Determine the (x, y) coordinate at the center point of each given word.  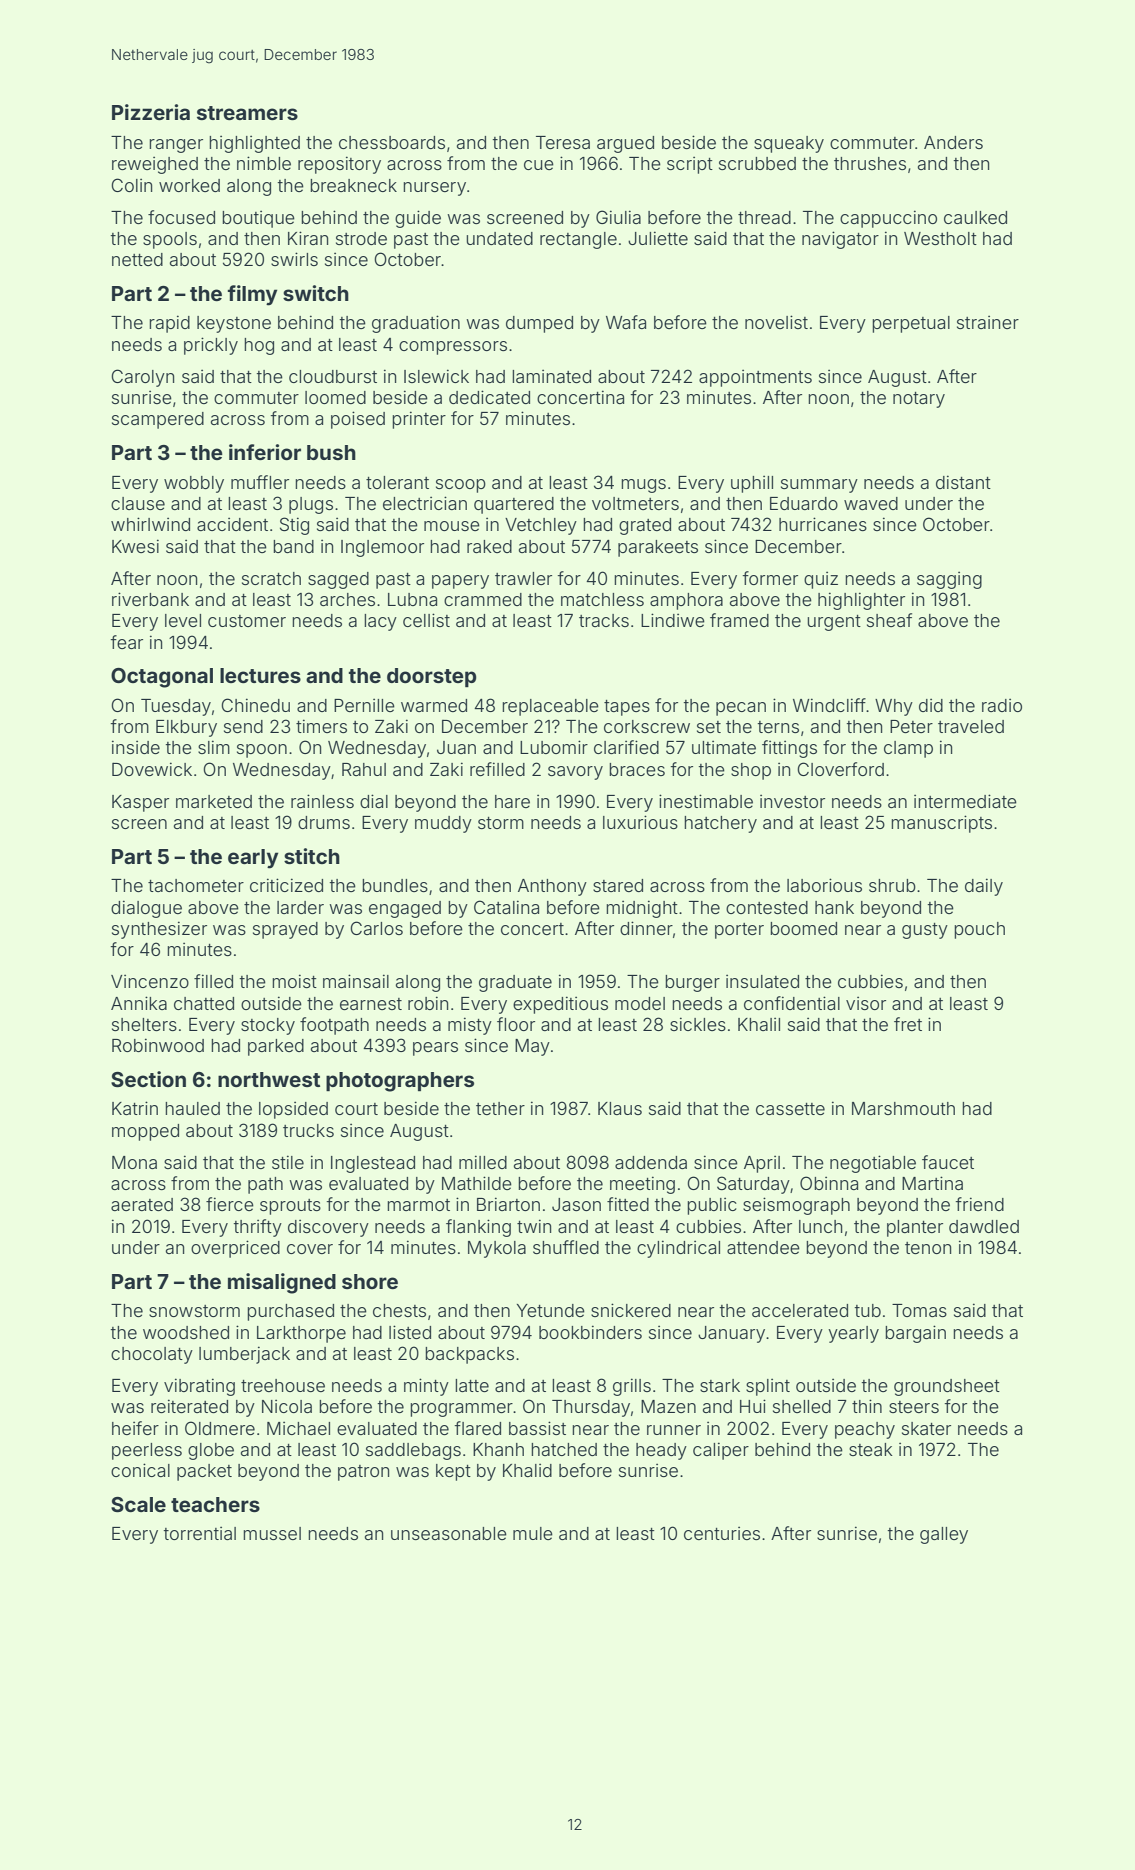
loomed (335, 397)
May (532, 1047)
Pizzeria (151, 112)
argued (625, 144)
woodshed (186, 1332)
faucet (948, 1162)
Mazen (668, 1406)
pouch (979, 930)
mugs (643, 486)
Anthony (552, 887)
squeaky (789, 144)
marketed (214, 801)
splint (768, 1387)
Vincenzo (150, 981)
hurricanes (823, 524)
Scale (138, 1504)
